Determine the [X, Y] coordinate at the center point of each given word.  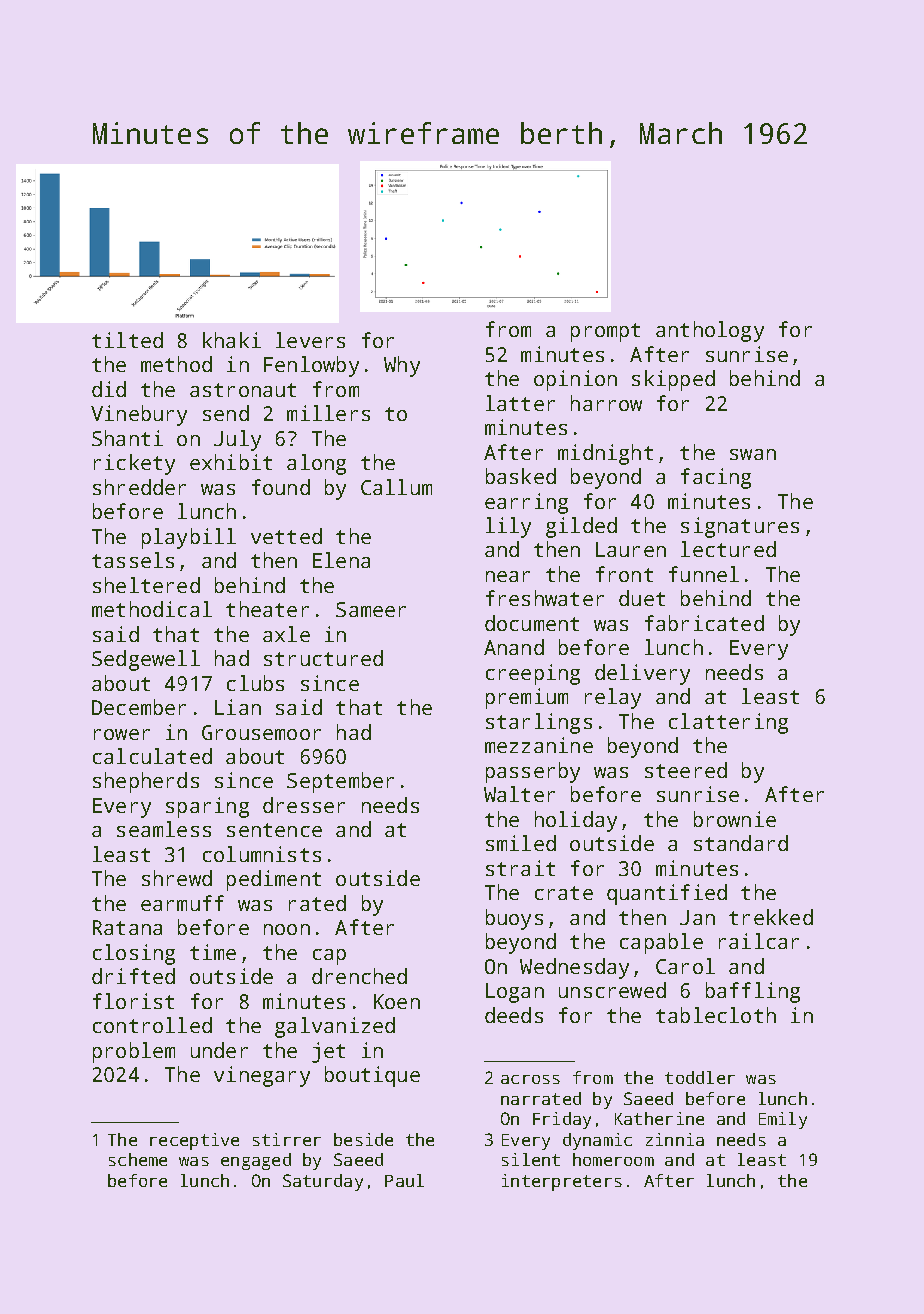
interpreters [562, 1182]
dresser [304, 805]
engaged [256, 1161]
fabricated [704, 623]
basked [521, 476]
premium [527, 698]
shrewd [177, 878]
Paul [404, 1180]
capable [661, 943]
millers [328, 413]
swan [753, 454]
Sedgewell [146, 660]
